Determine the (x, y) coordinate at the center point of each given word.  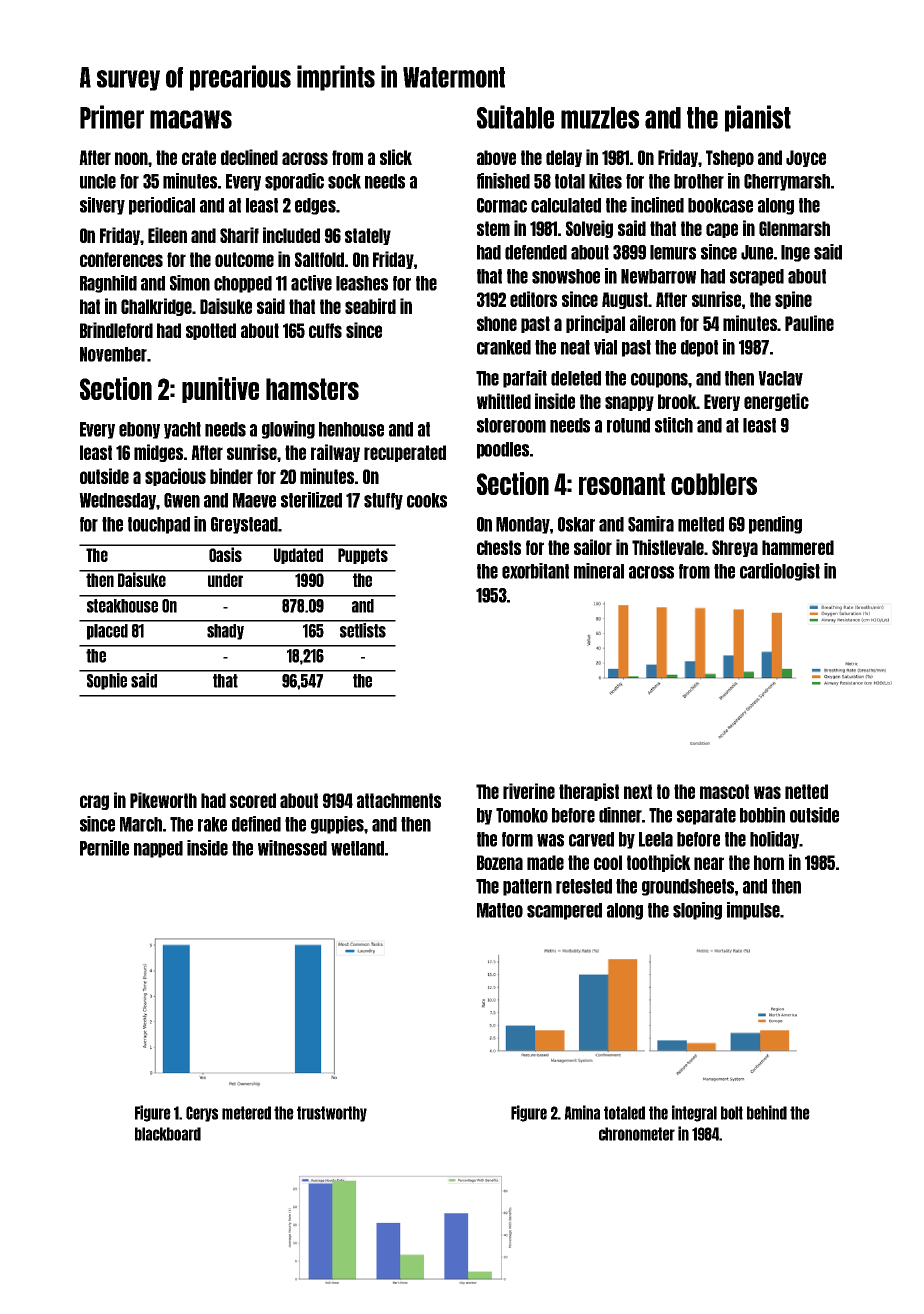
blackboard (168, 1134)
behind (767, 1112)
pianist (758, 118)
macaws (191, 119)
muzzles (600, 118)
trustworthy (332, 1114)
